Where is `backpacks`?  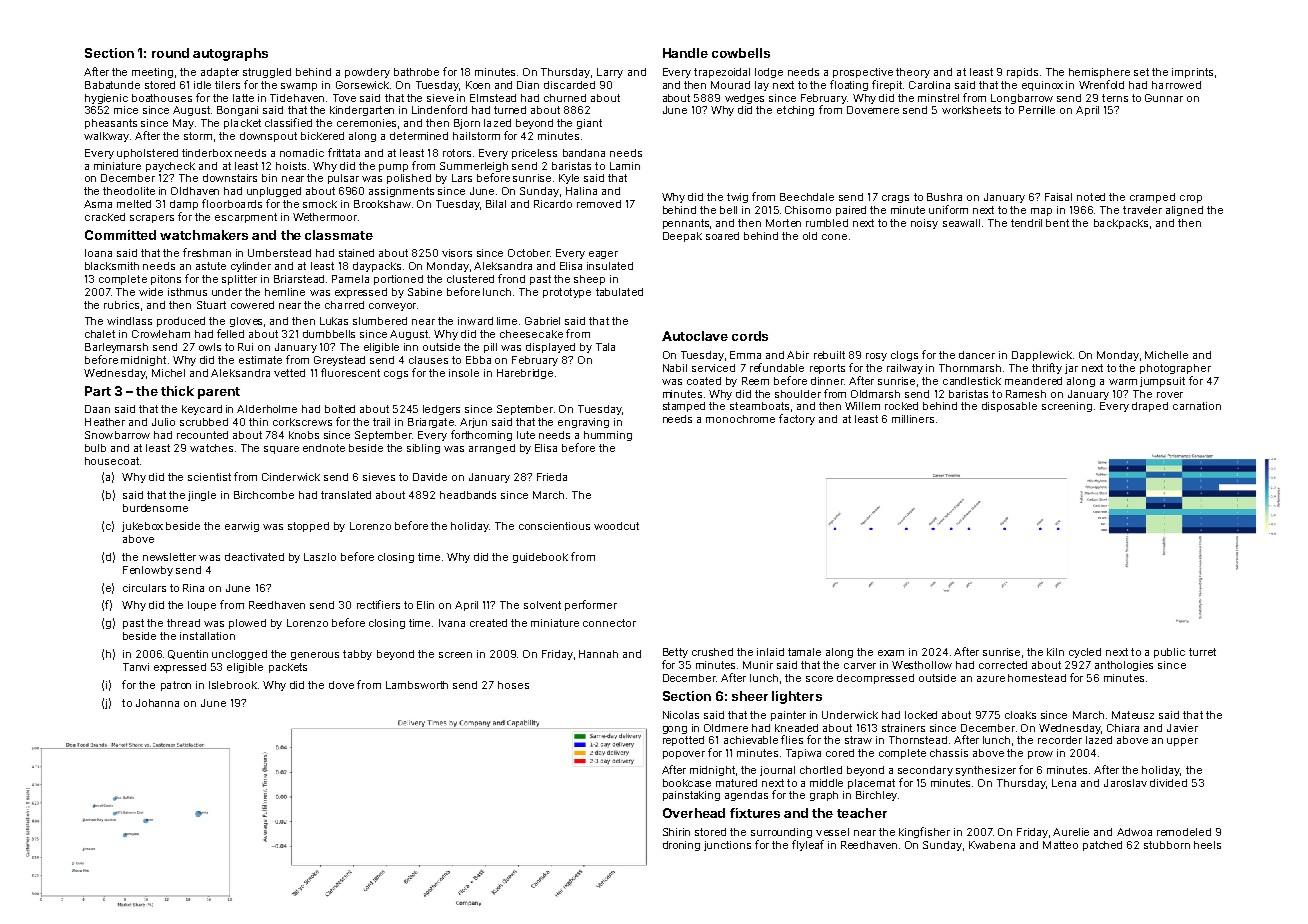 backpacks is located at coordinates (1121, 224).
